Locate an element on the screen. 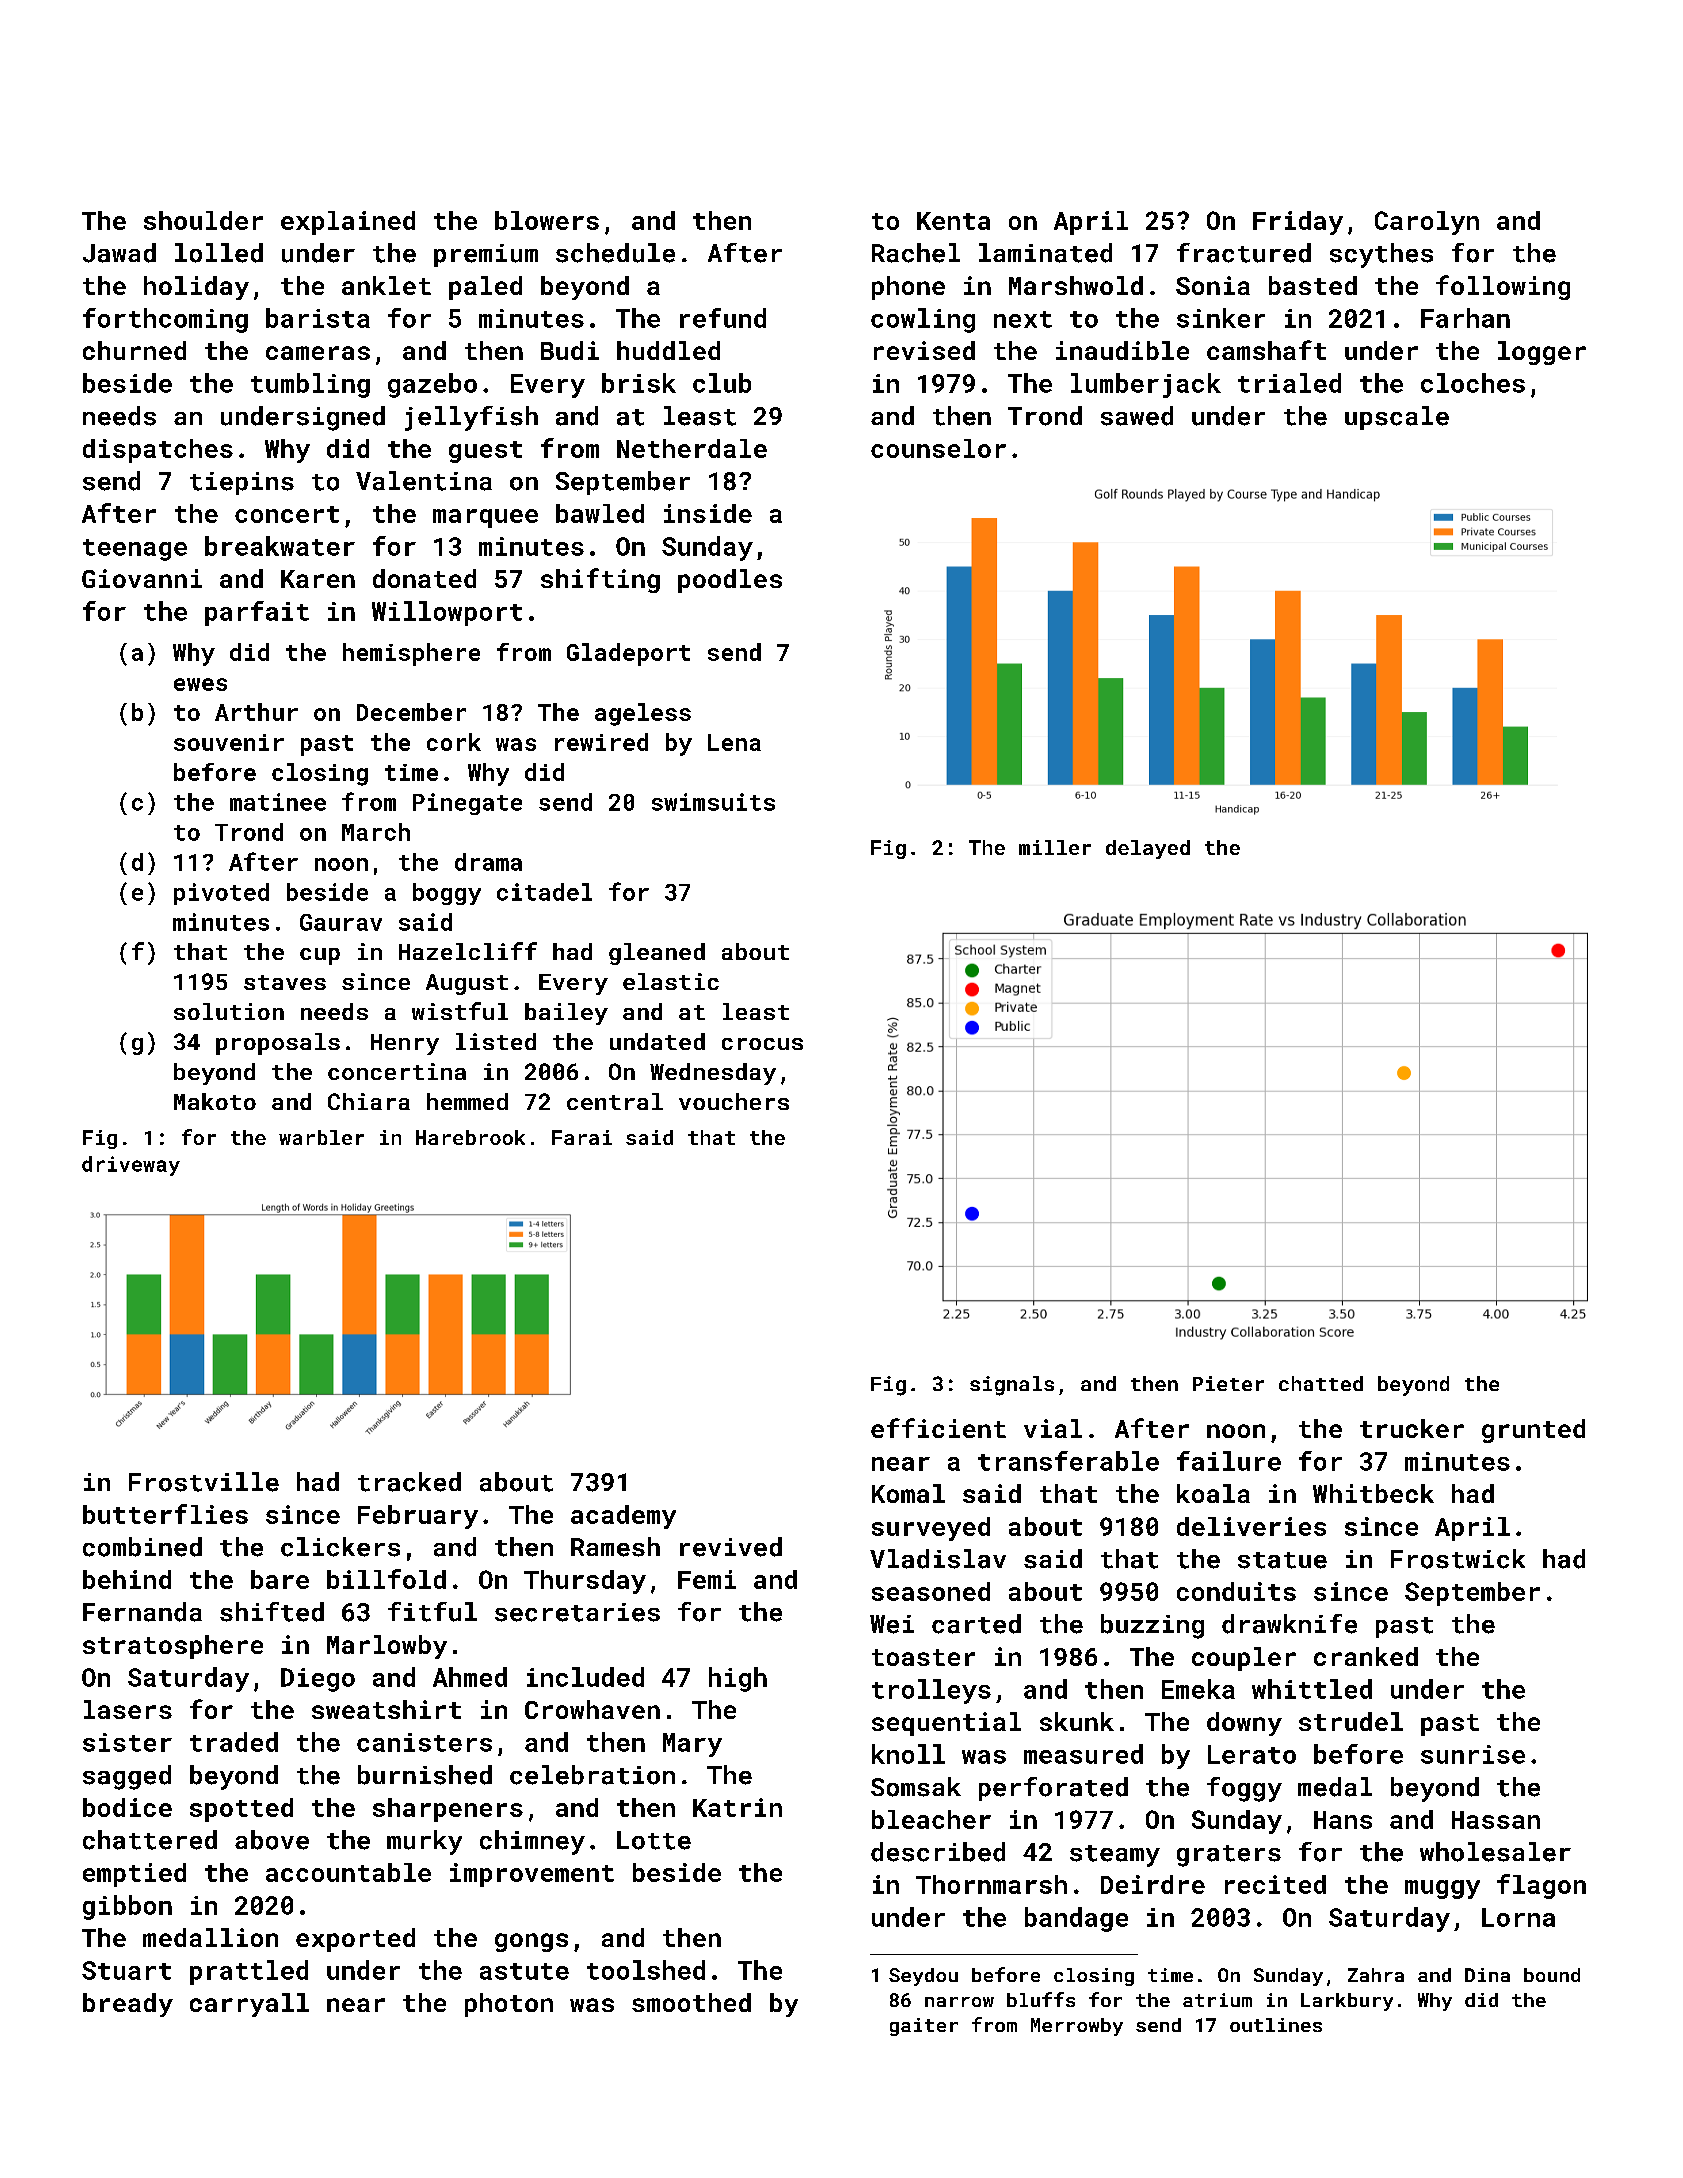 The width and height of the screenshot is (1683, 2178). outlines is located at coordinates (1276, 2025).
